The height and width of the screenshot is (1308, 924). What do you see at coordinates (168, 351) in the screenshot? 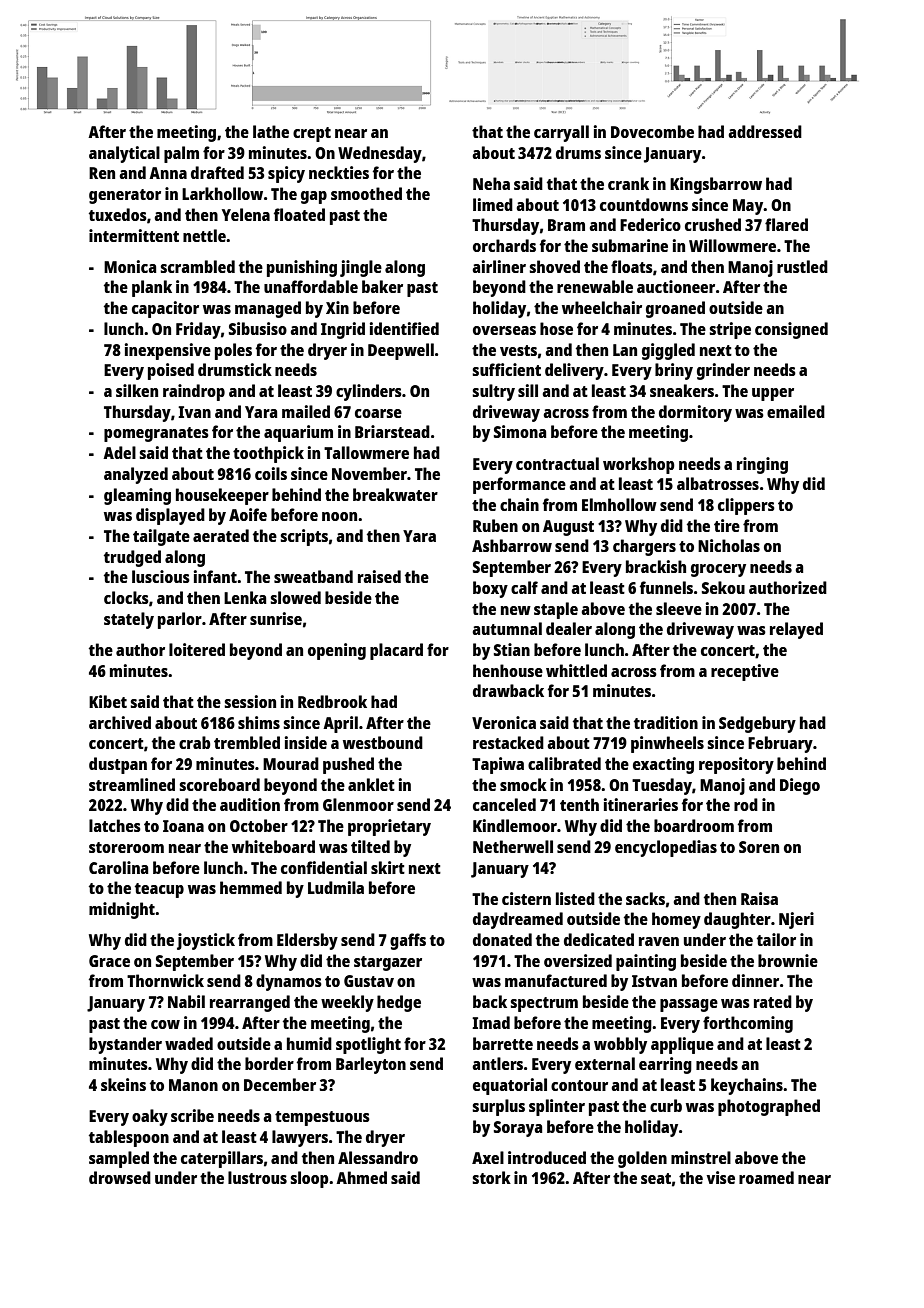
I see `inexpensive` at bounding box center [168, 351].
